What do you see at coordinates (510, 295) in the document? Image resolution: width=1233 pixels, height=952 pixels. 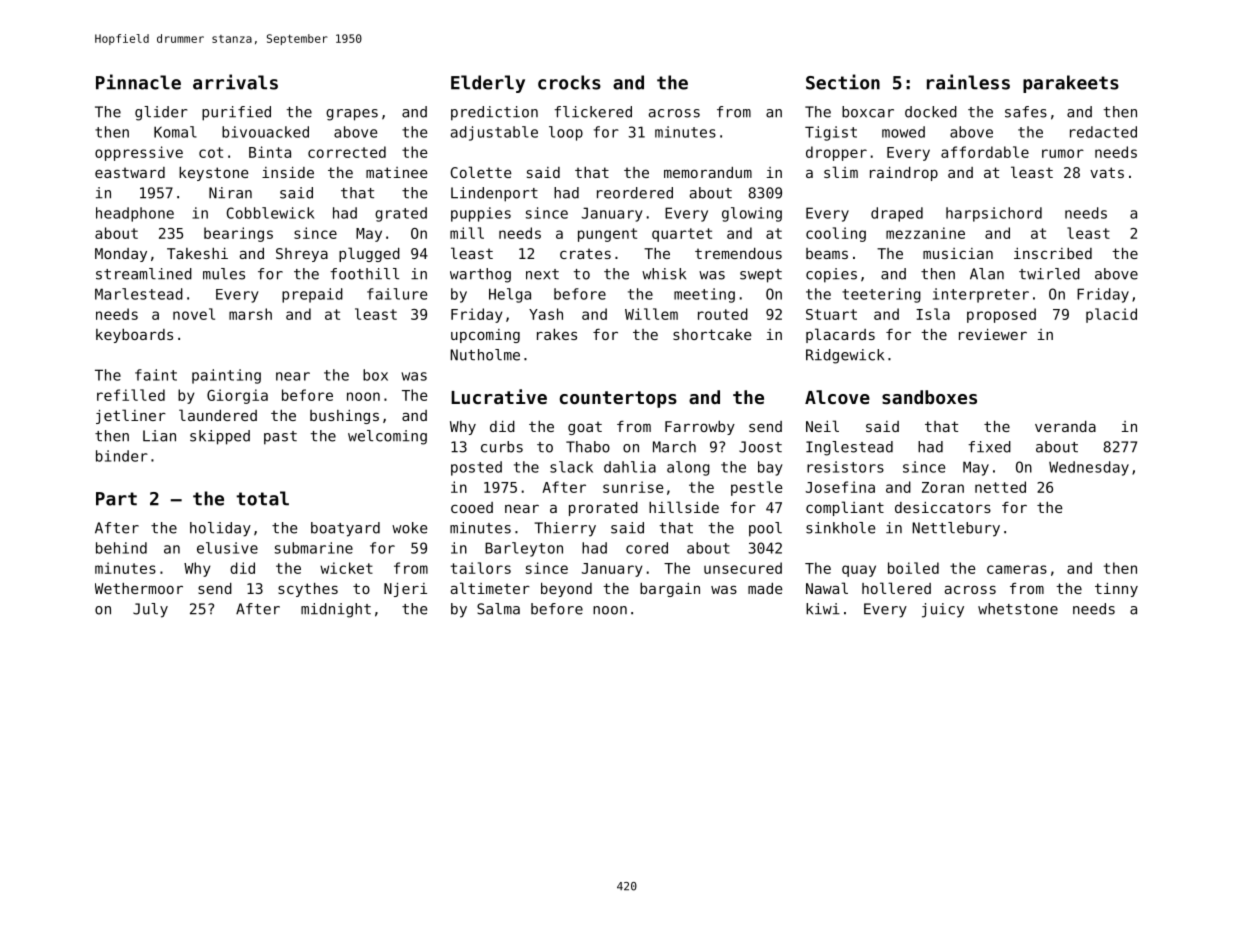 I see `Helga` at bounding box center [510, 295].
